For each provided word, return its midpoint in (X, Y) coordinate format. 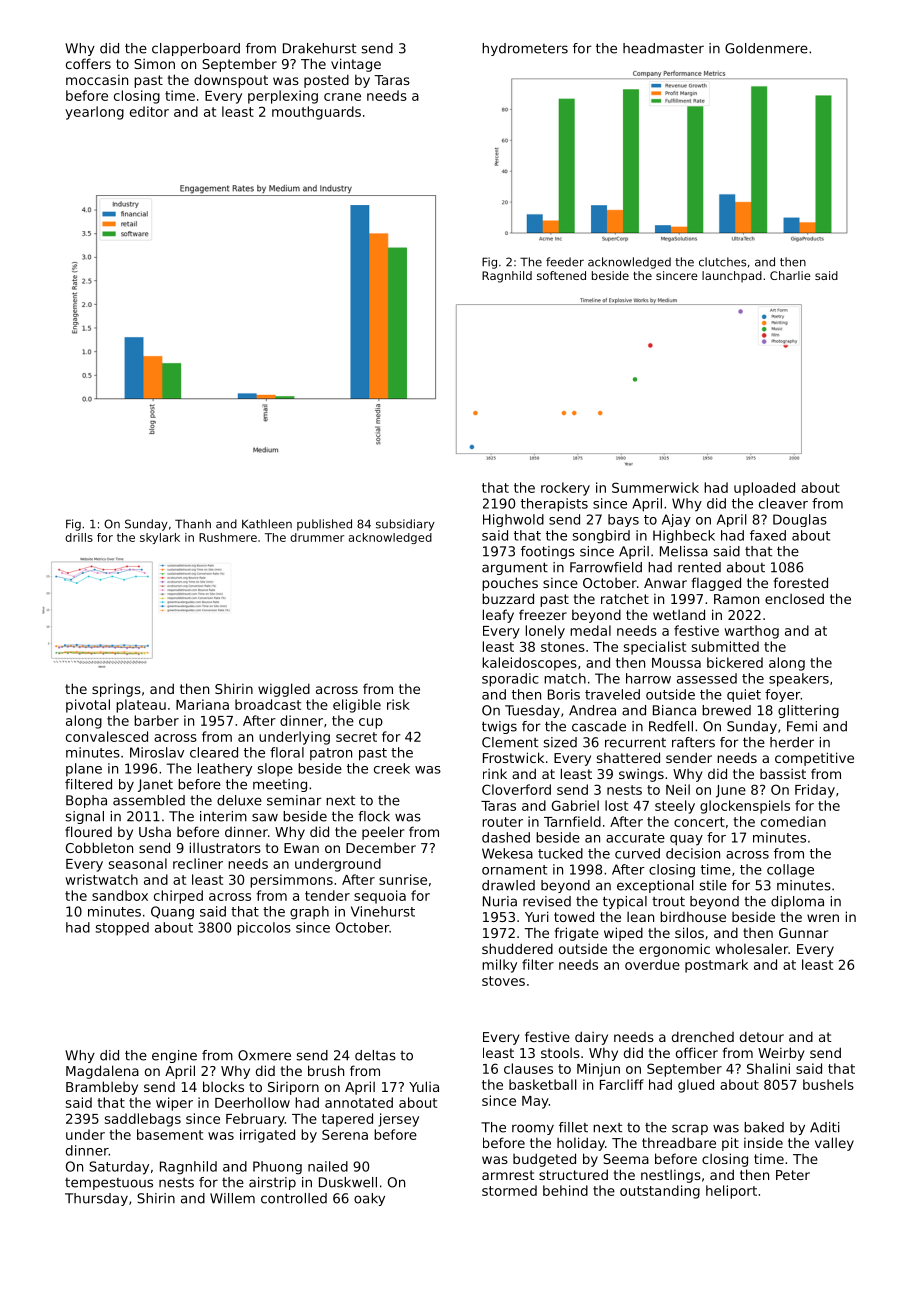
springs (116, 690)
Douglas (800, 520)
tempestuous (109, 1184)
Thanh (193, 524)
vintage (356, 65)
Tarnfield (572, 821)
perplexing (283, 97)
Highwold (513, 520)
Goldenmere (766, 48)
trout (668, 901)
